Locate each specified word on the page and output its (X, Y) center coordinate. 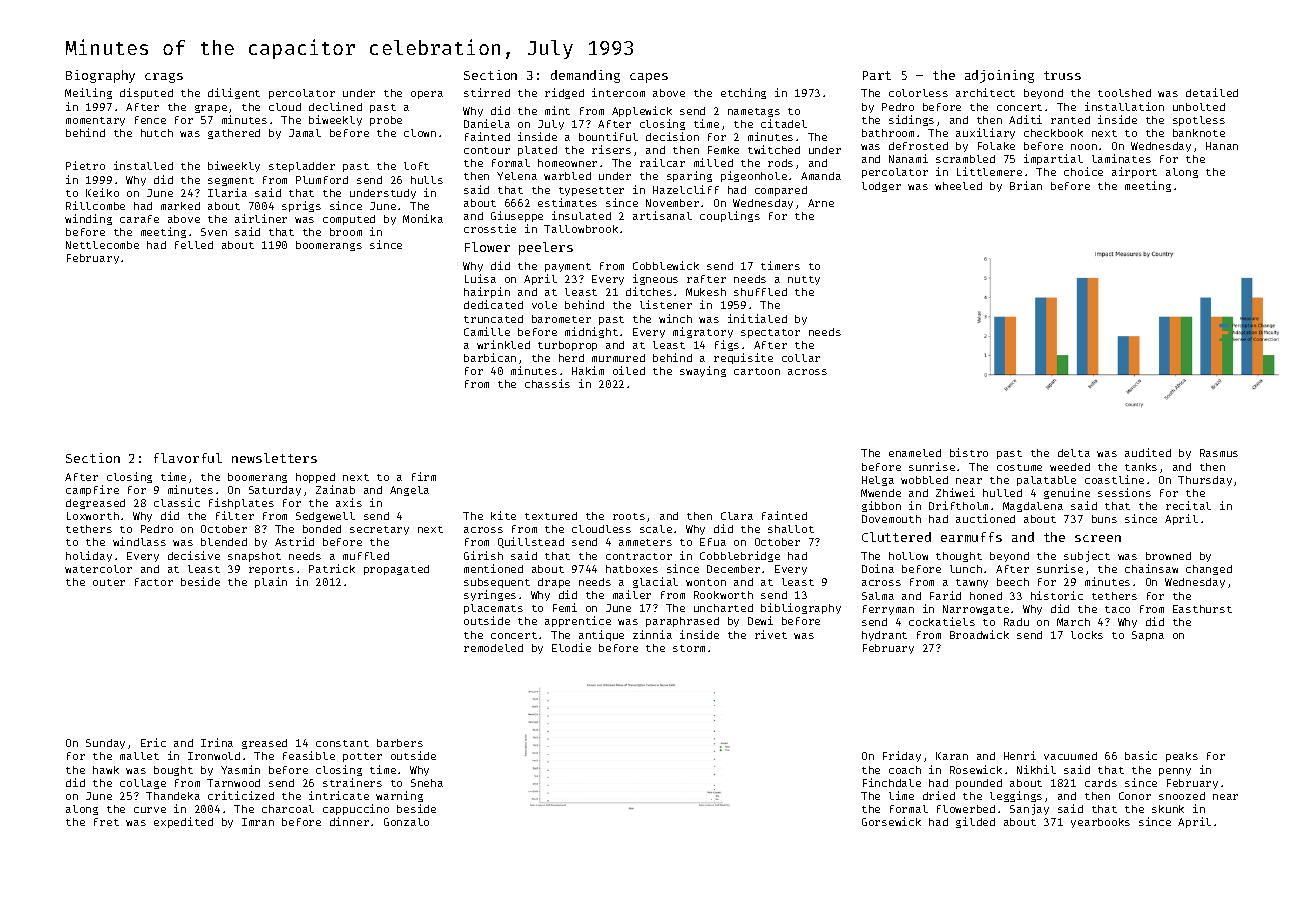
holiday (89, 556)
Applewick (642, 111)
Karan (952, 756)
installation (1124, 106)
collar (801, 358)
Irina (217, 742)
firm (424, 476)
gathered (234, 134)
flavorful (188, 458)
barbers (400, 743)
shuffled (760, 292)
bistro (969, 452)
